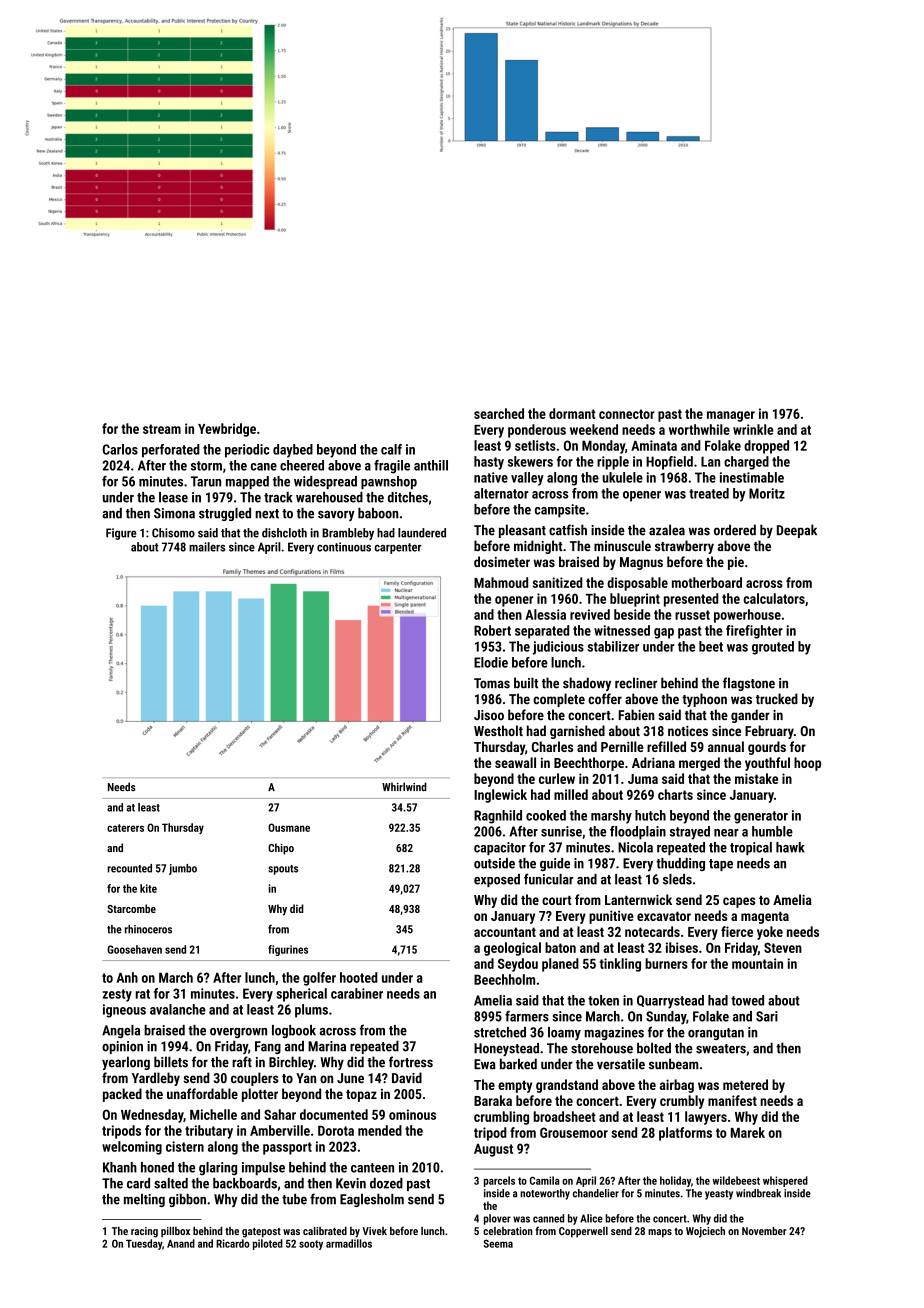 The width and height of the image is (924, 1308). What do you see at coordinates (218, 1169) in the image?
I see `glaring` at bounding box center [218, 1169].
